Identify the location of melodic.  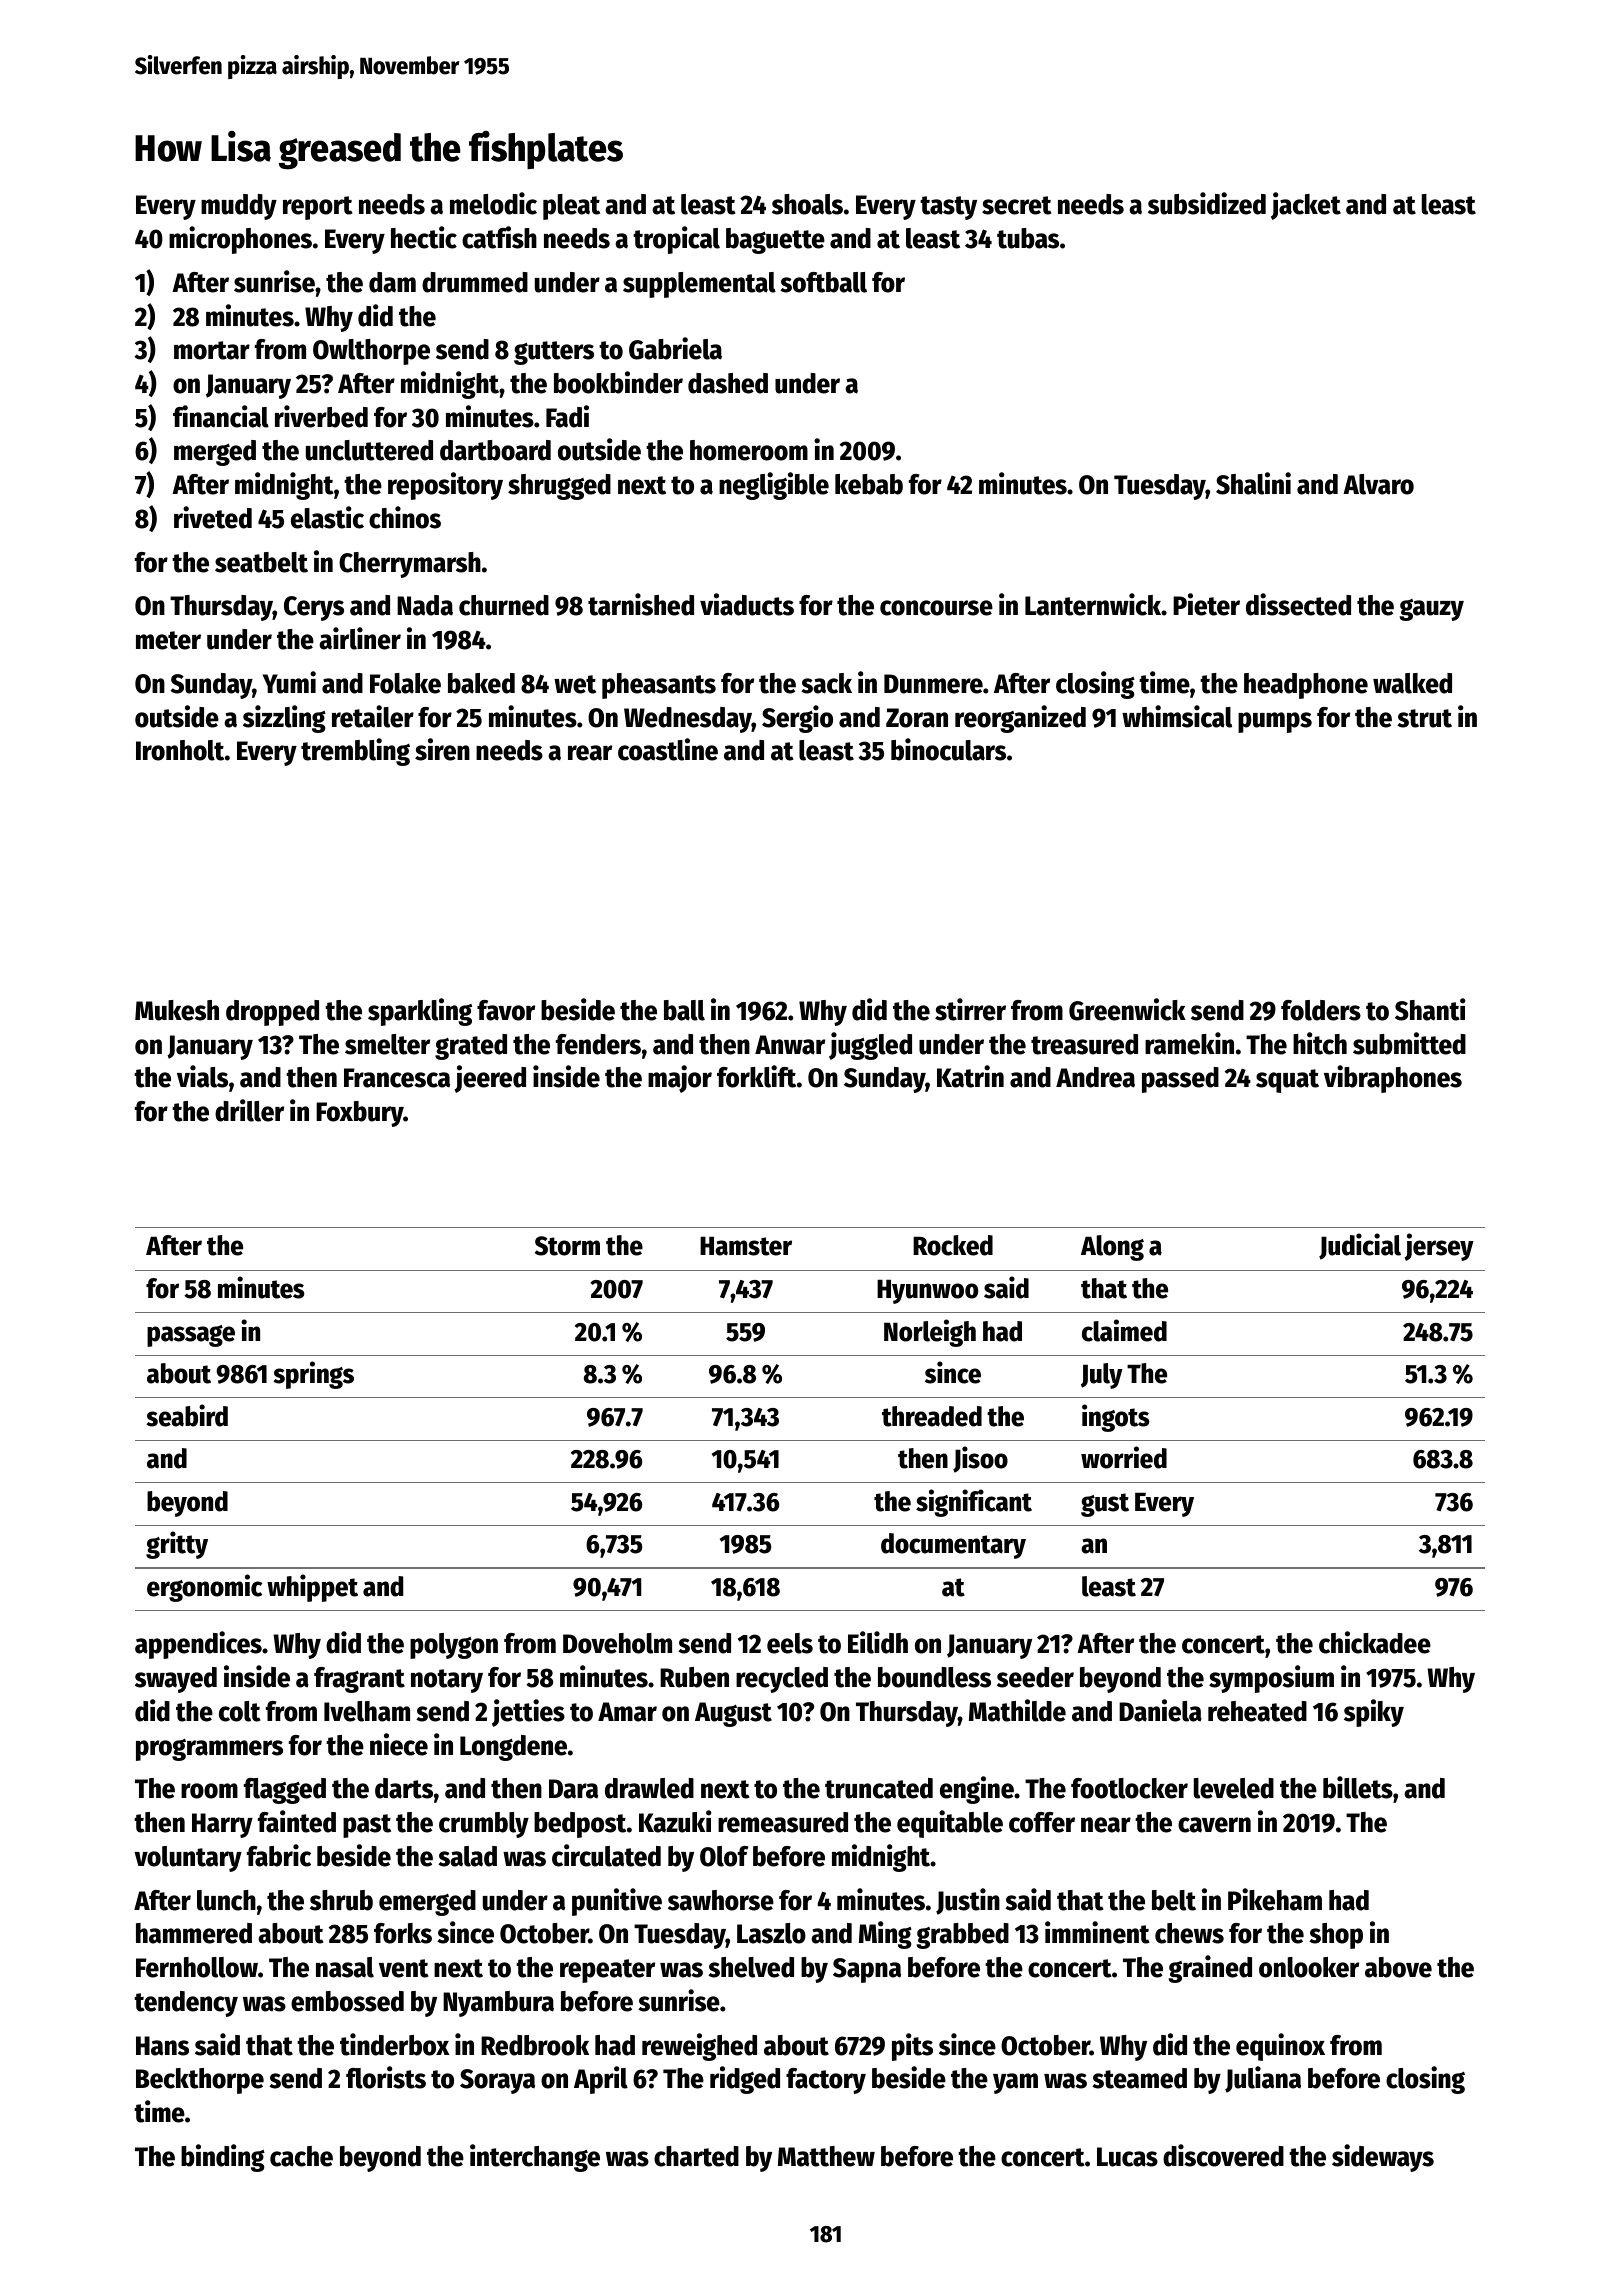
(493, 203).
